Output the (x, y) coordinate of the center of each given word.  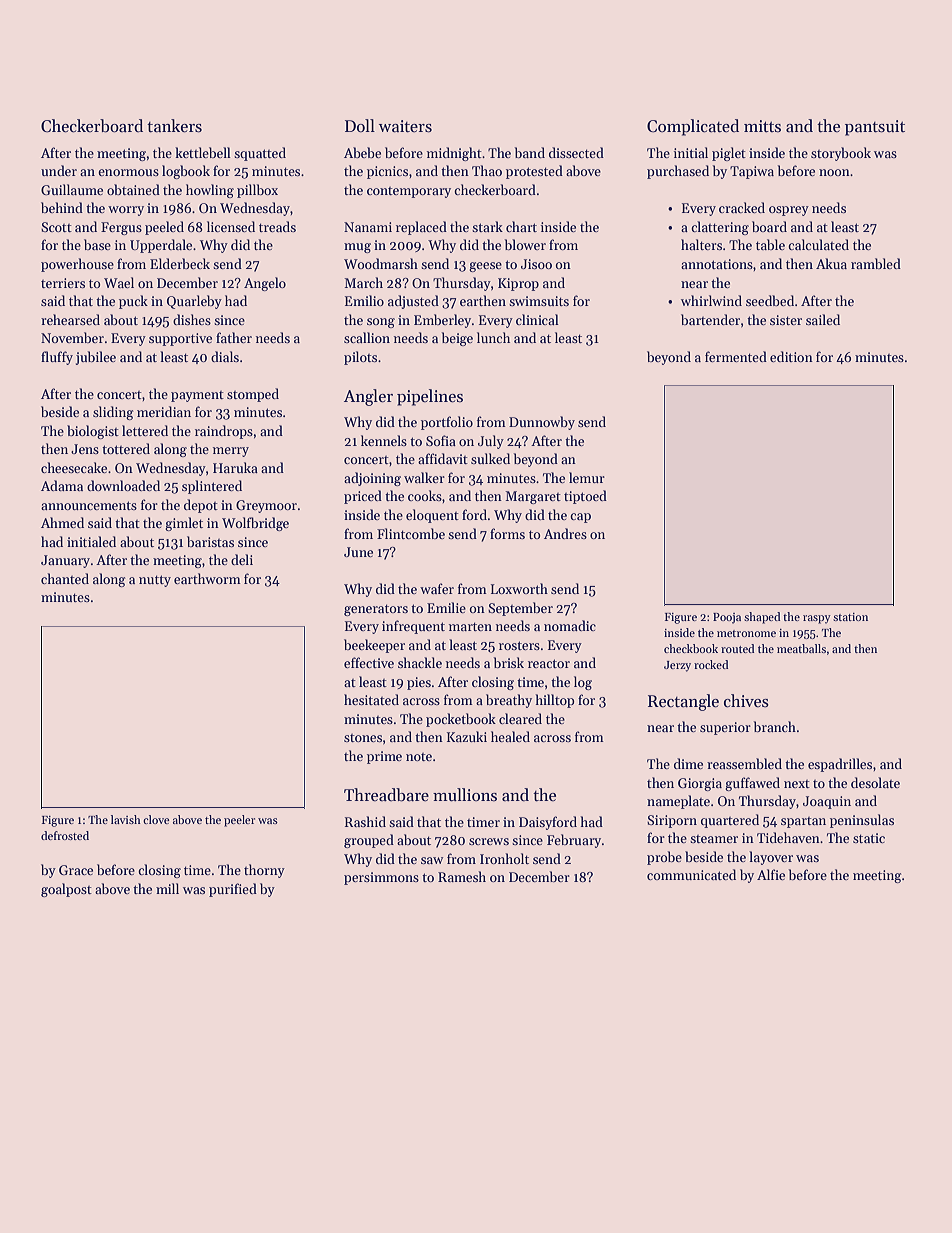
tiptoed (585, 497)
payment (197, 396)
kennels (384, 440)
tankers (174, 126)
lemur (587, 477)
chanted (65, 578)
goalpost (66, 890)
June (358, 552)
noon (834, 172)
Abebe (362, 152)
